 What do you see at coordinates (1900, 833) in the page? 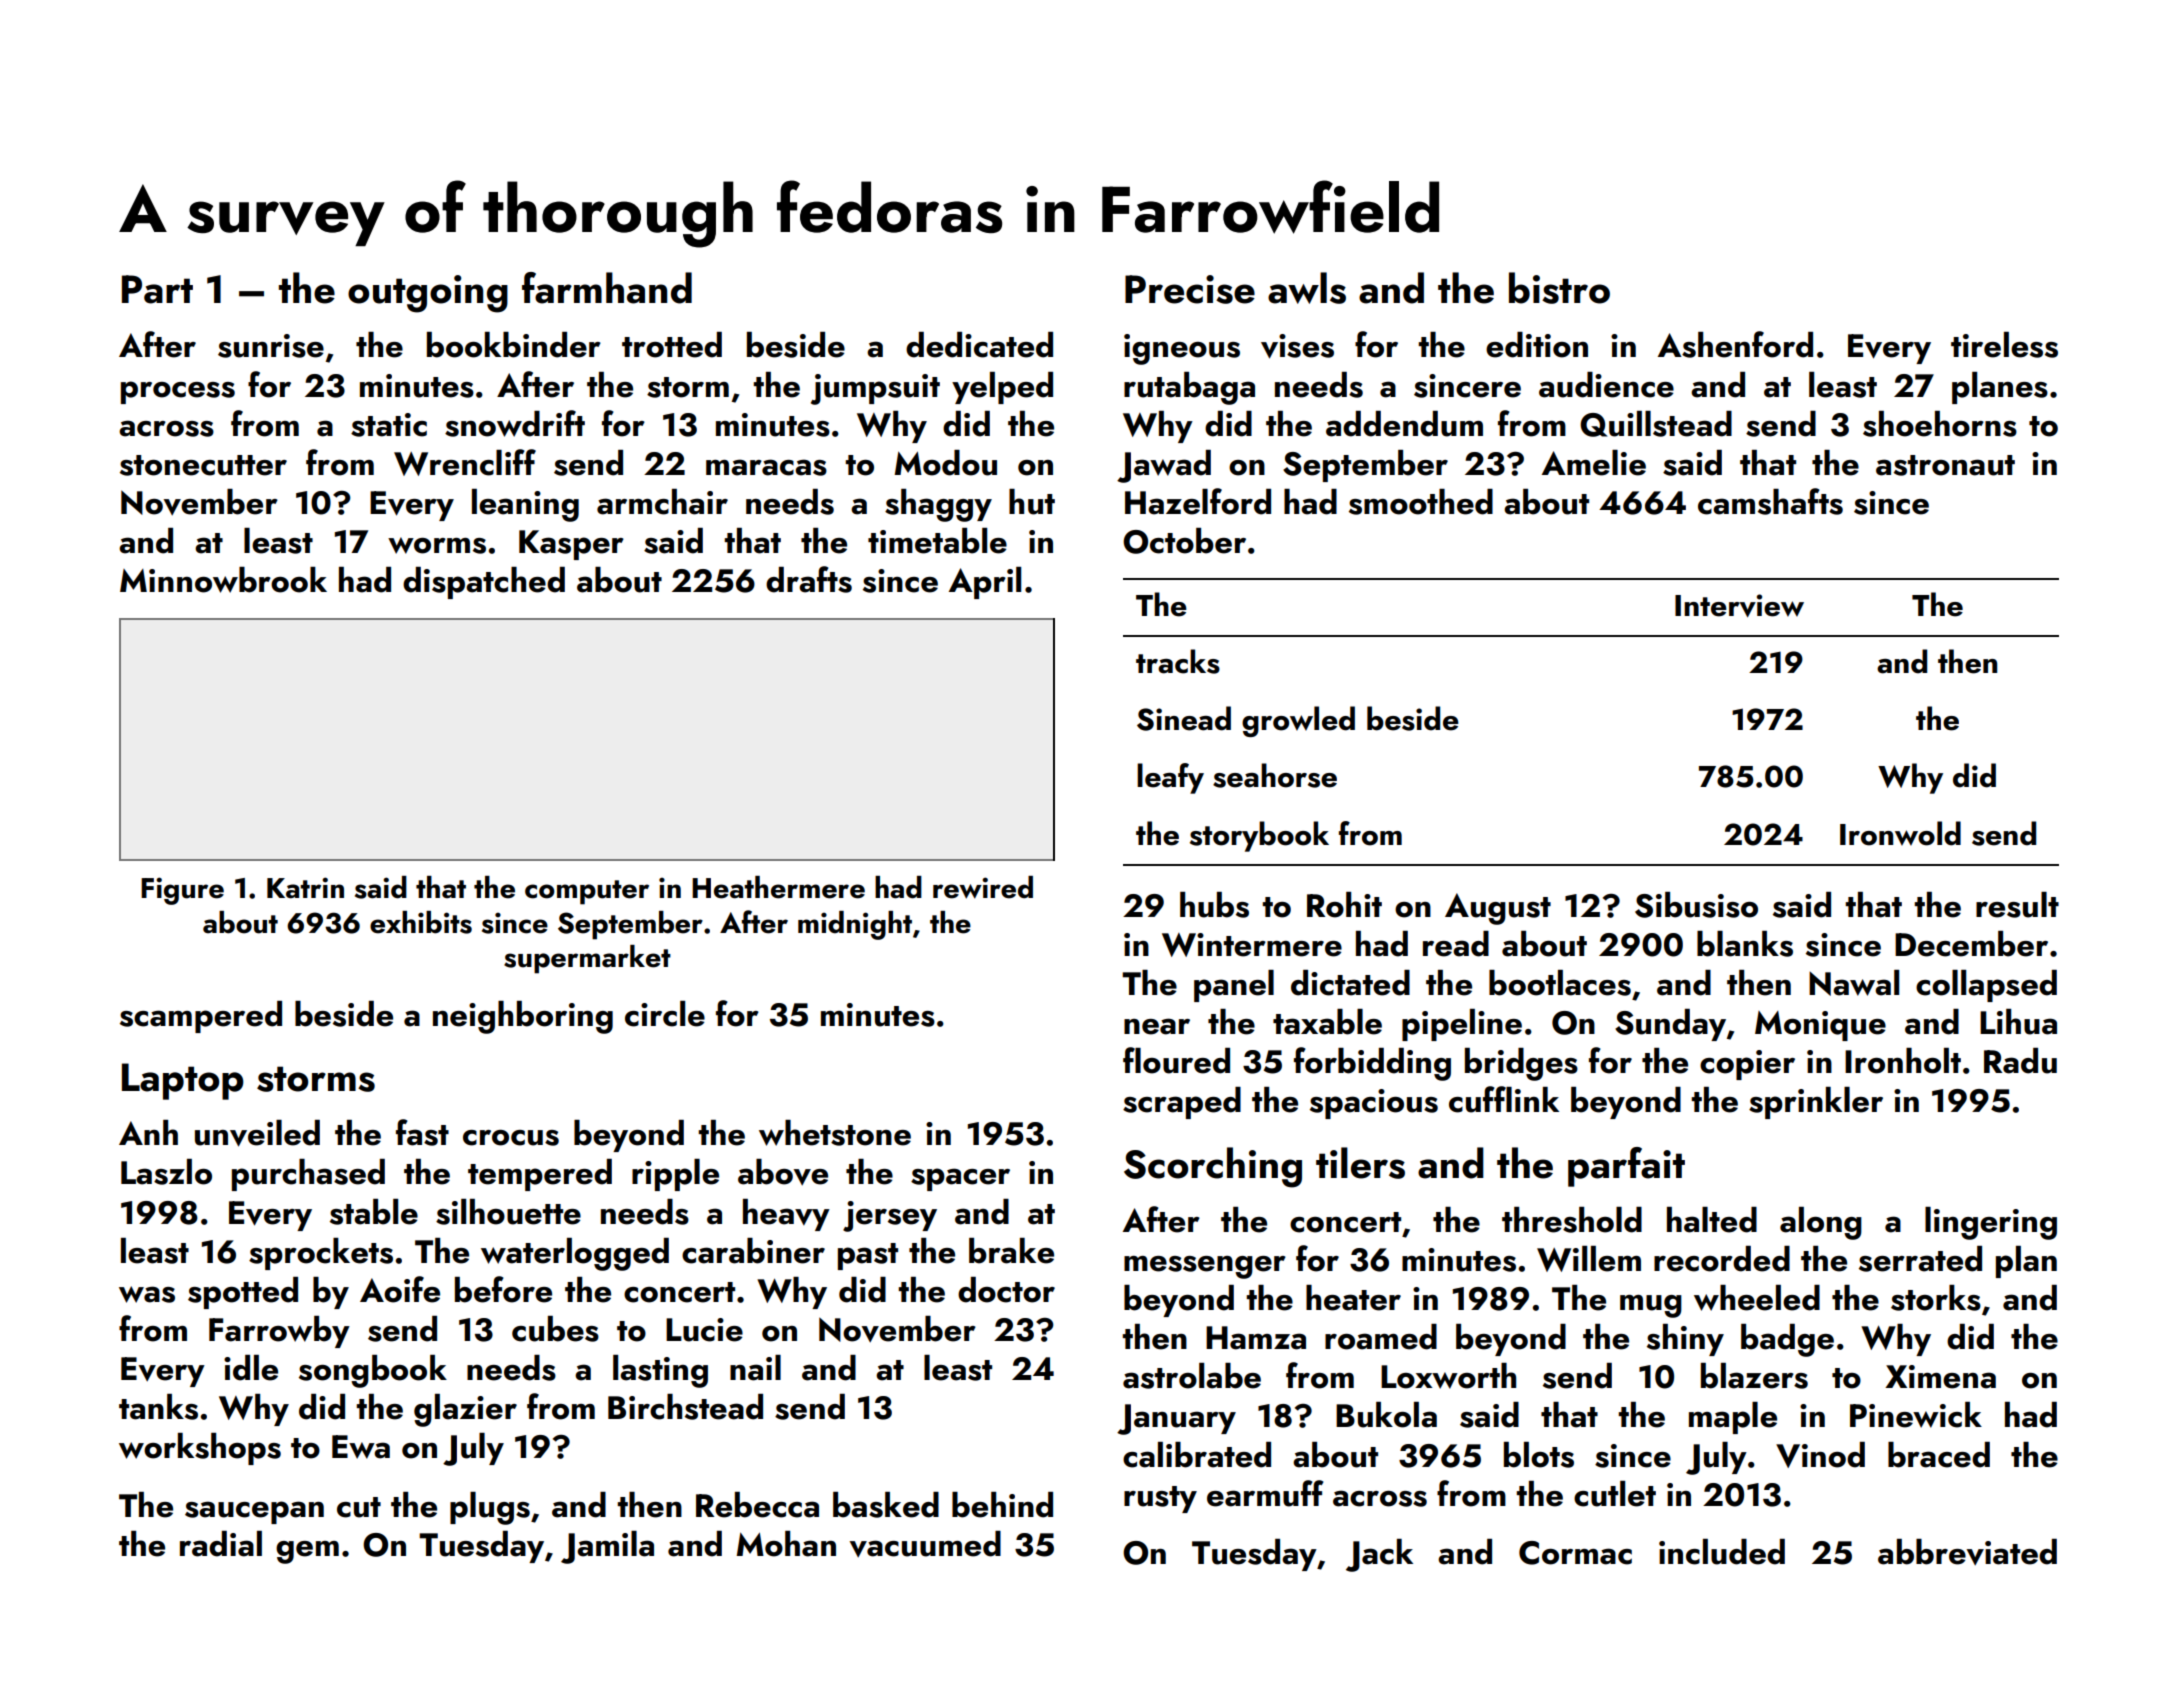
I see `Ironwold` at bounding box center [1900, 833].
